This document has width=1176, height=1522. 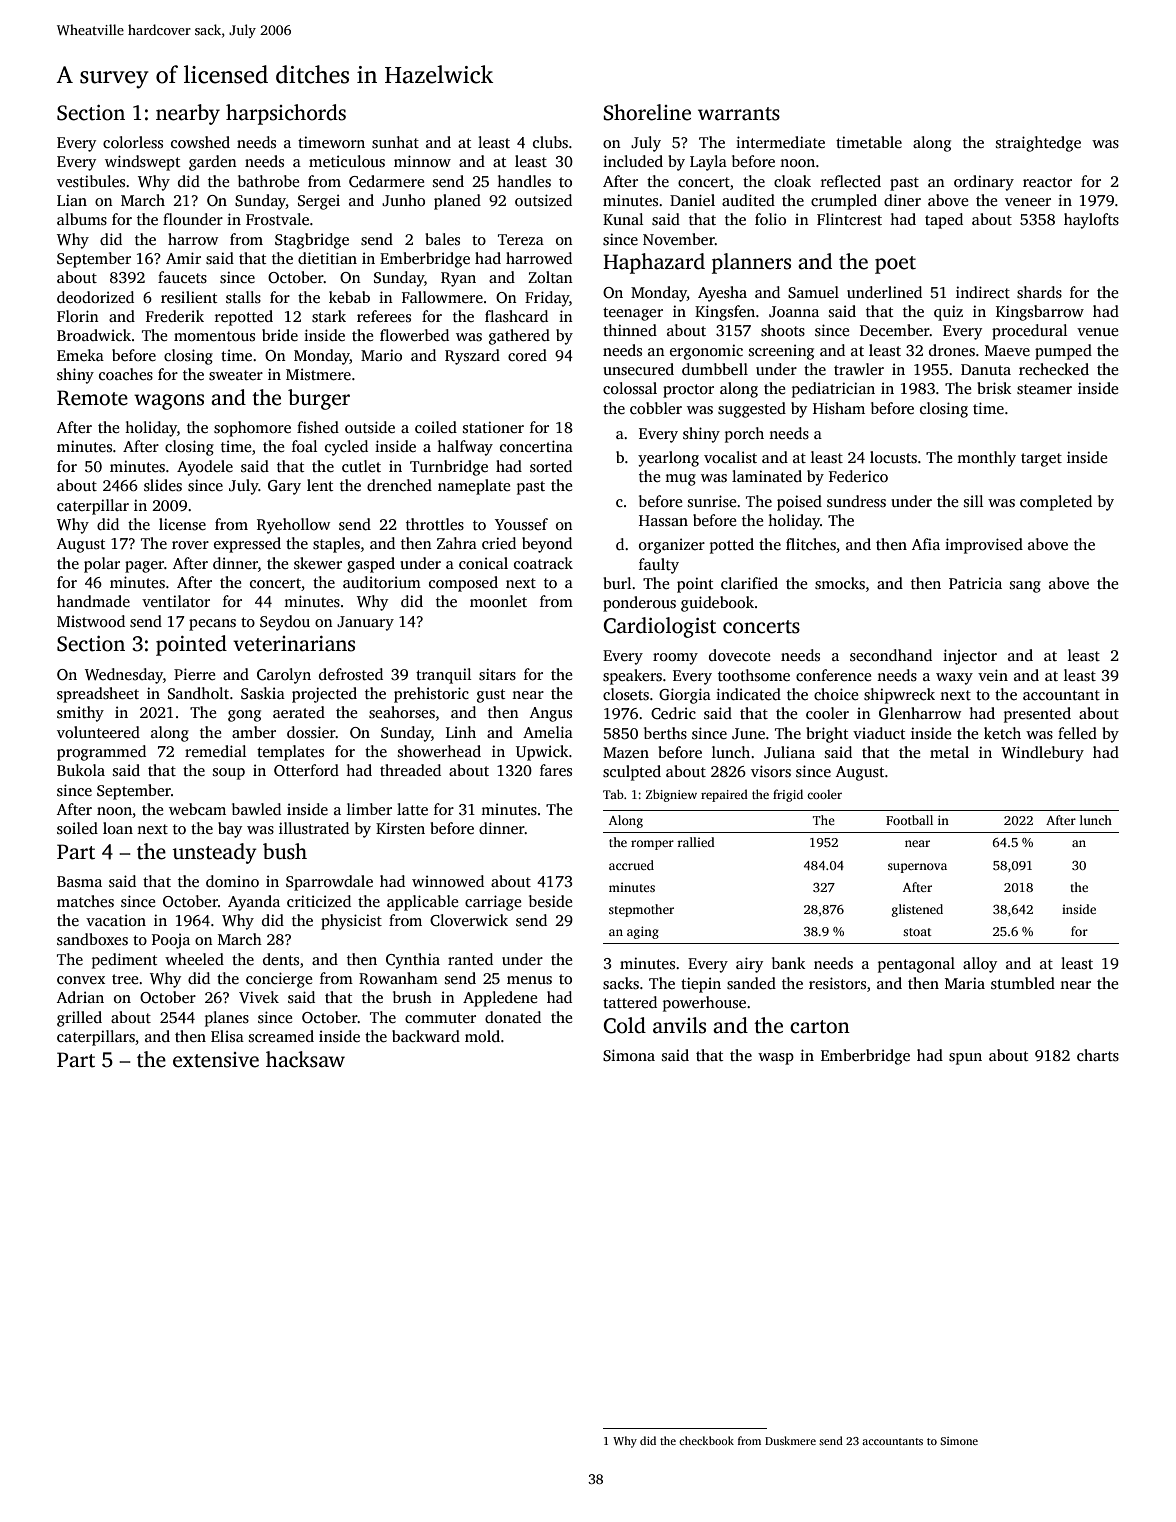 What do you see at coordinates (133, 142) in the document?
I see `colorless` at bounding box center [133, 142].
